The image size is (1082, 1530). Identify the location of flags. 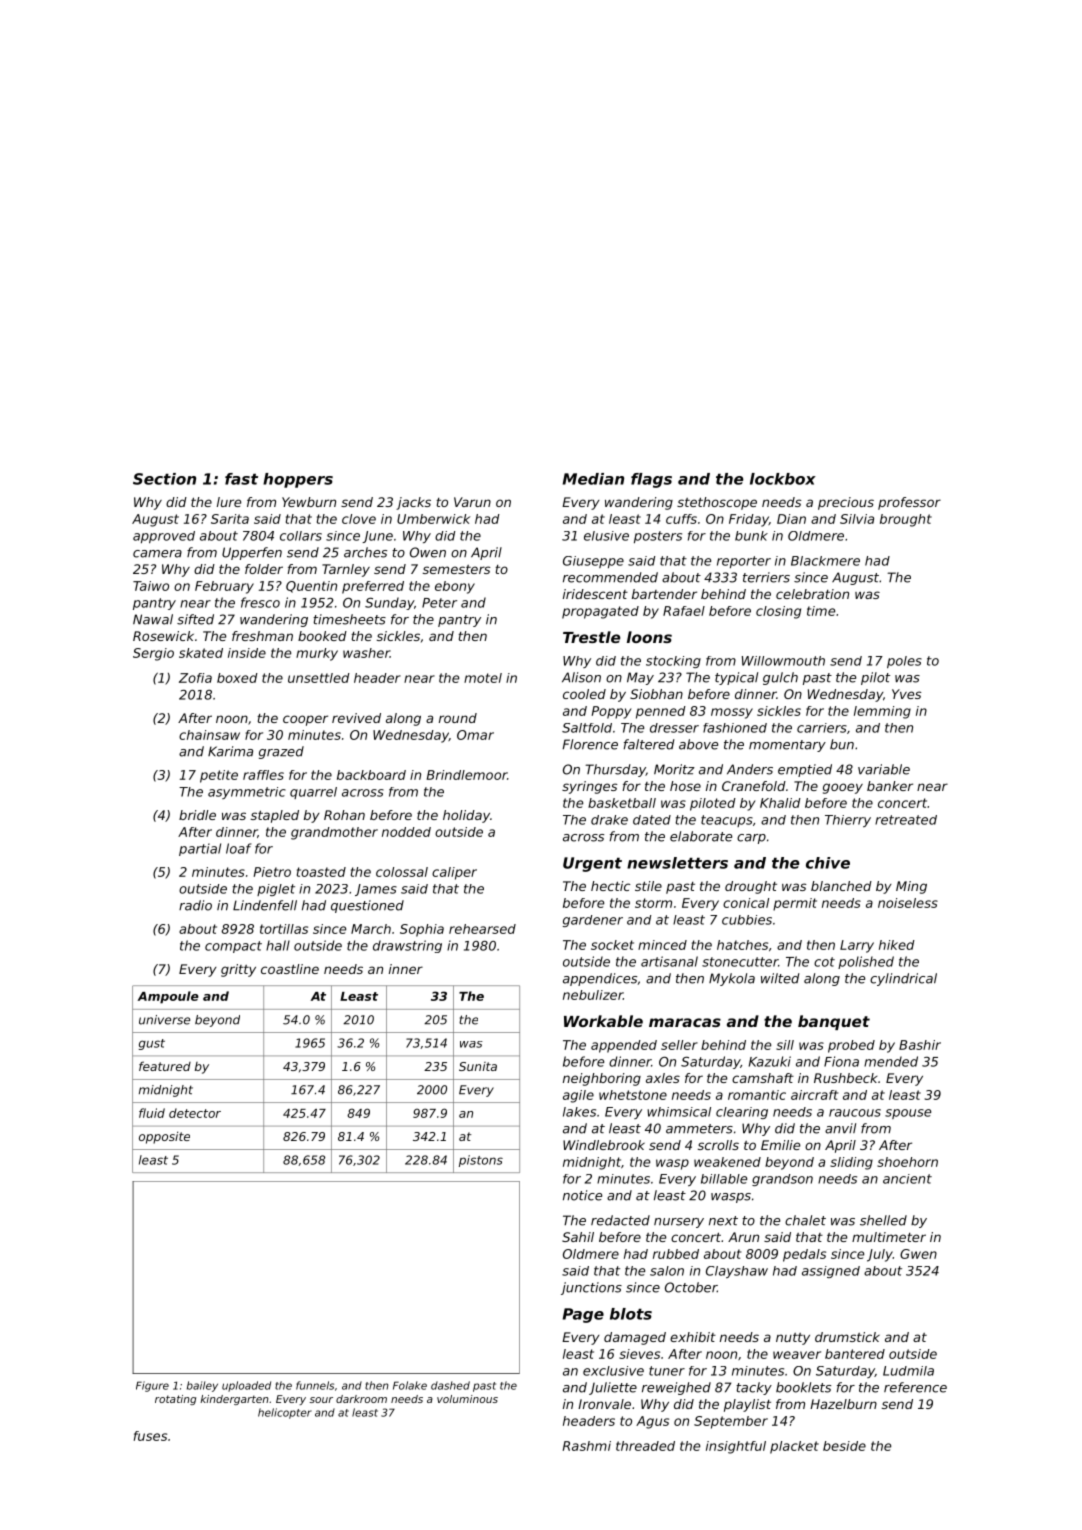
(651, 480).
